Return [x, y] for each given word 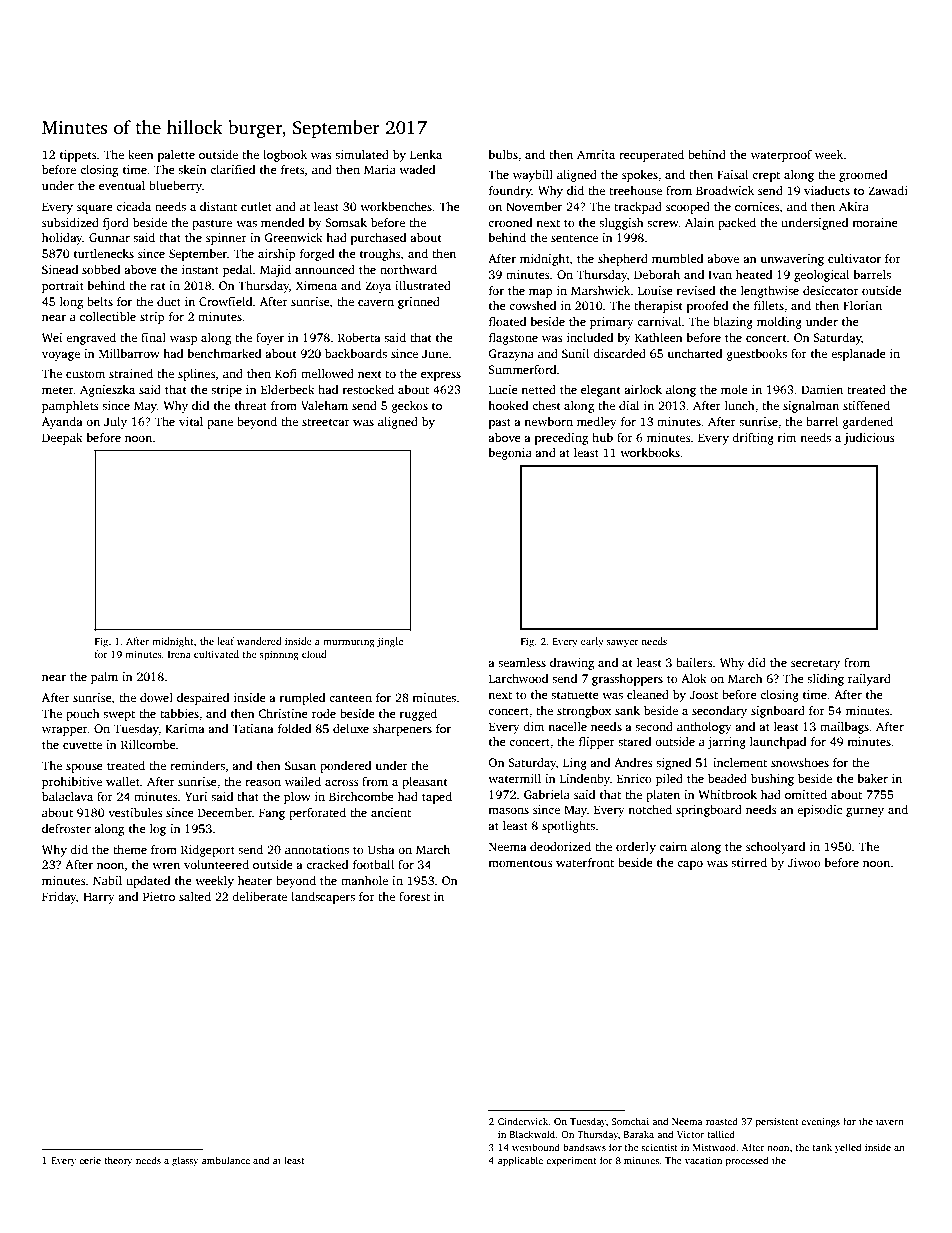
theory [118, 1161]
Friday [59, 898]
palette [176, 156]
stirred [749, 862]
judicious [869, 439]
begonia [510, 454]
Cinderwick [523, 1121]
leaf [225, 641]
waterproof [781, 156]
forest [414, 896]
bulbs [503, 154]
